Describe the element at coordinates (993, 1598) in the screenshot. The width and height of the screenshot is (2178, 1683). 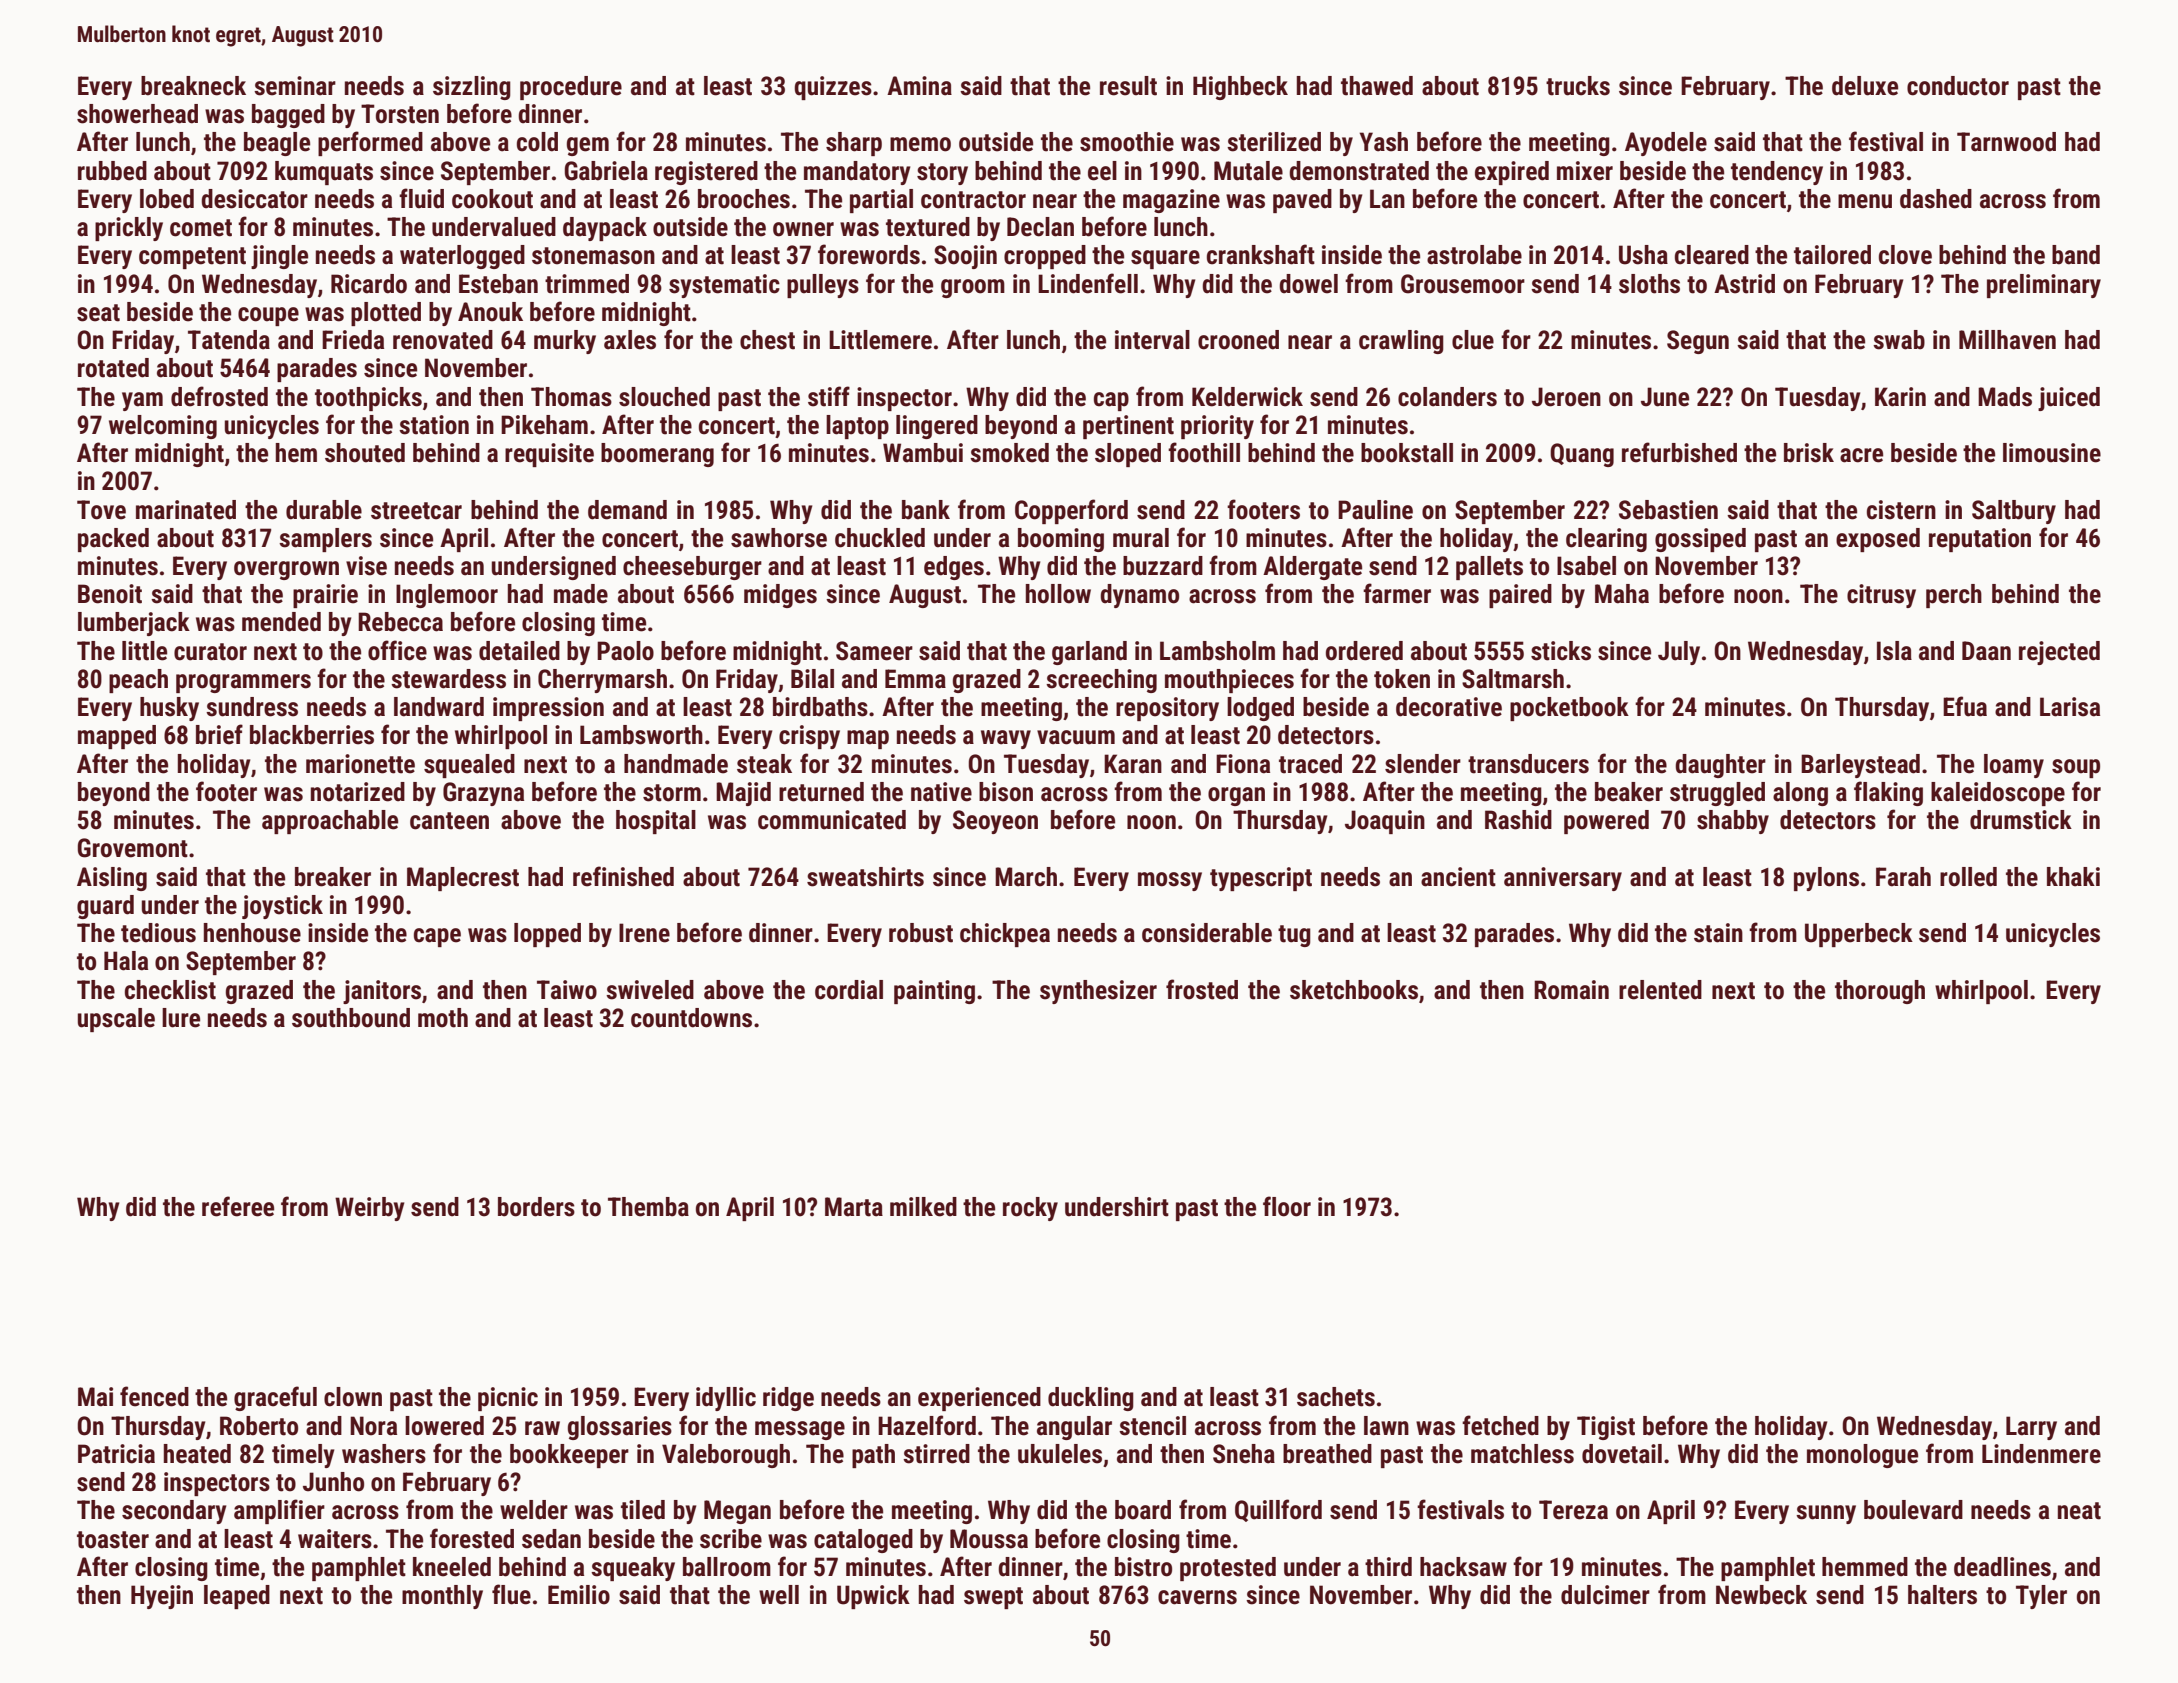
I see `swept` at that location.
